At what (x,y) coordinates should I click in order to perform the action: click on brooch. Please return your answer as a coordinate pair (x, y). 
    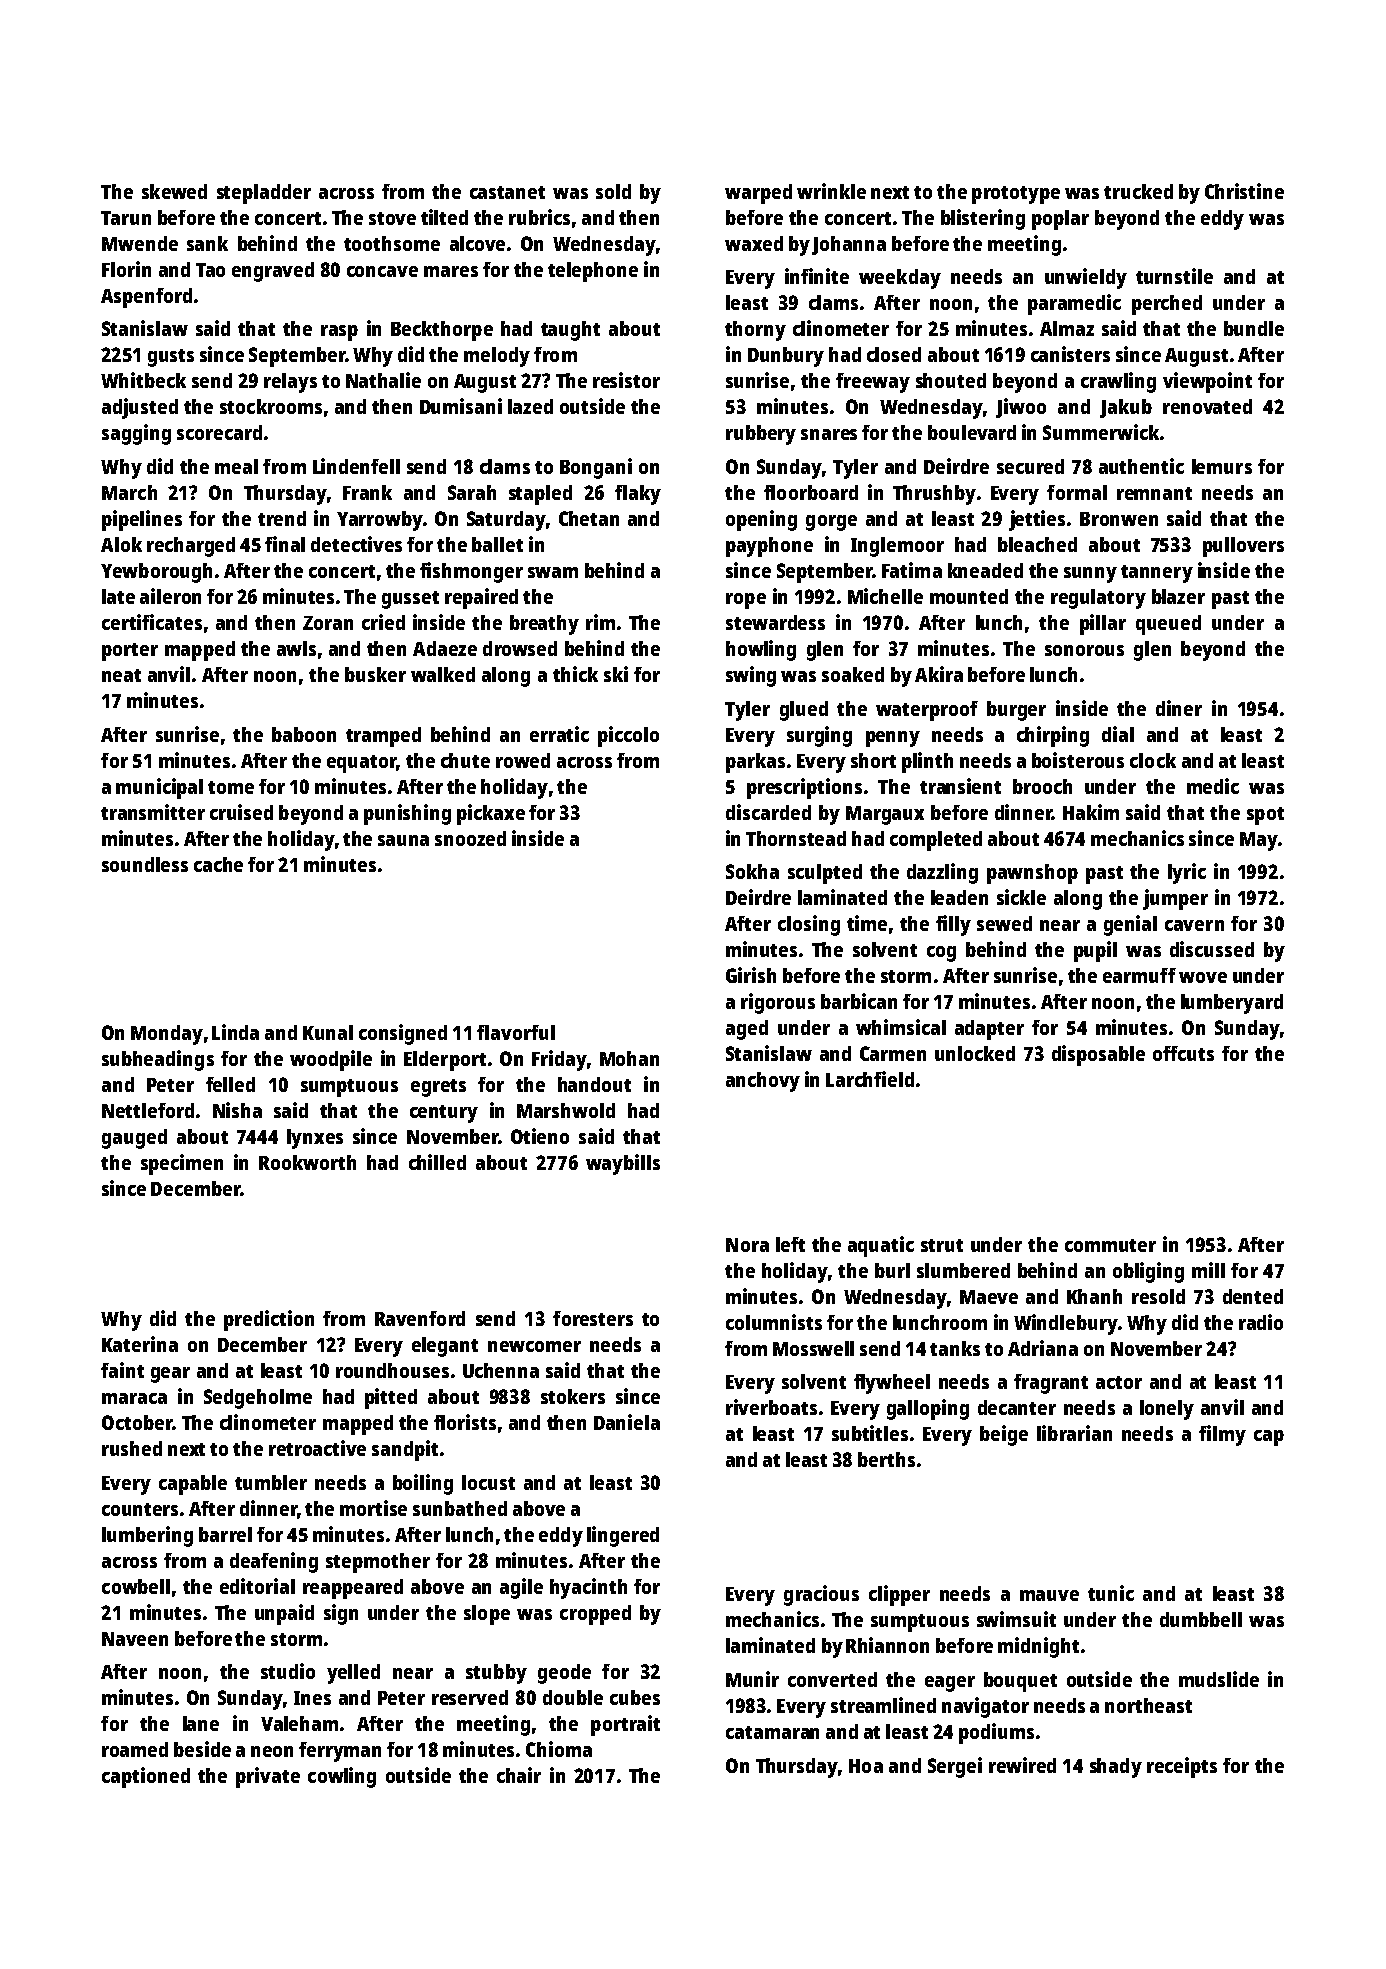
    Looking at the image, I should click on (1042, 786).
